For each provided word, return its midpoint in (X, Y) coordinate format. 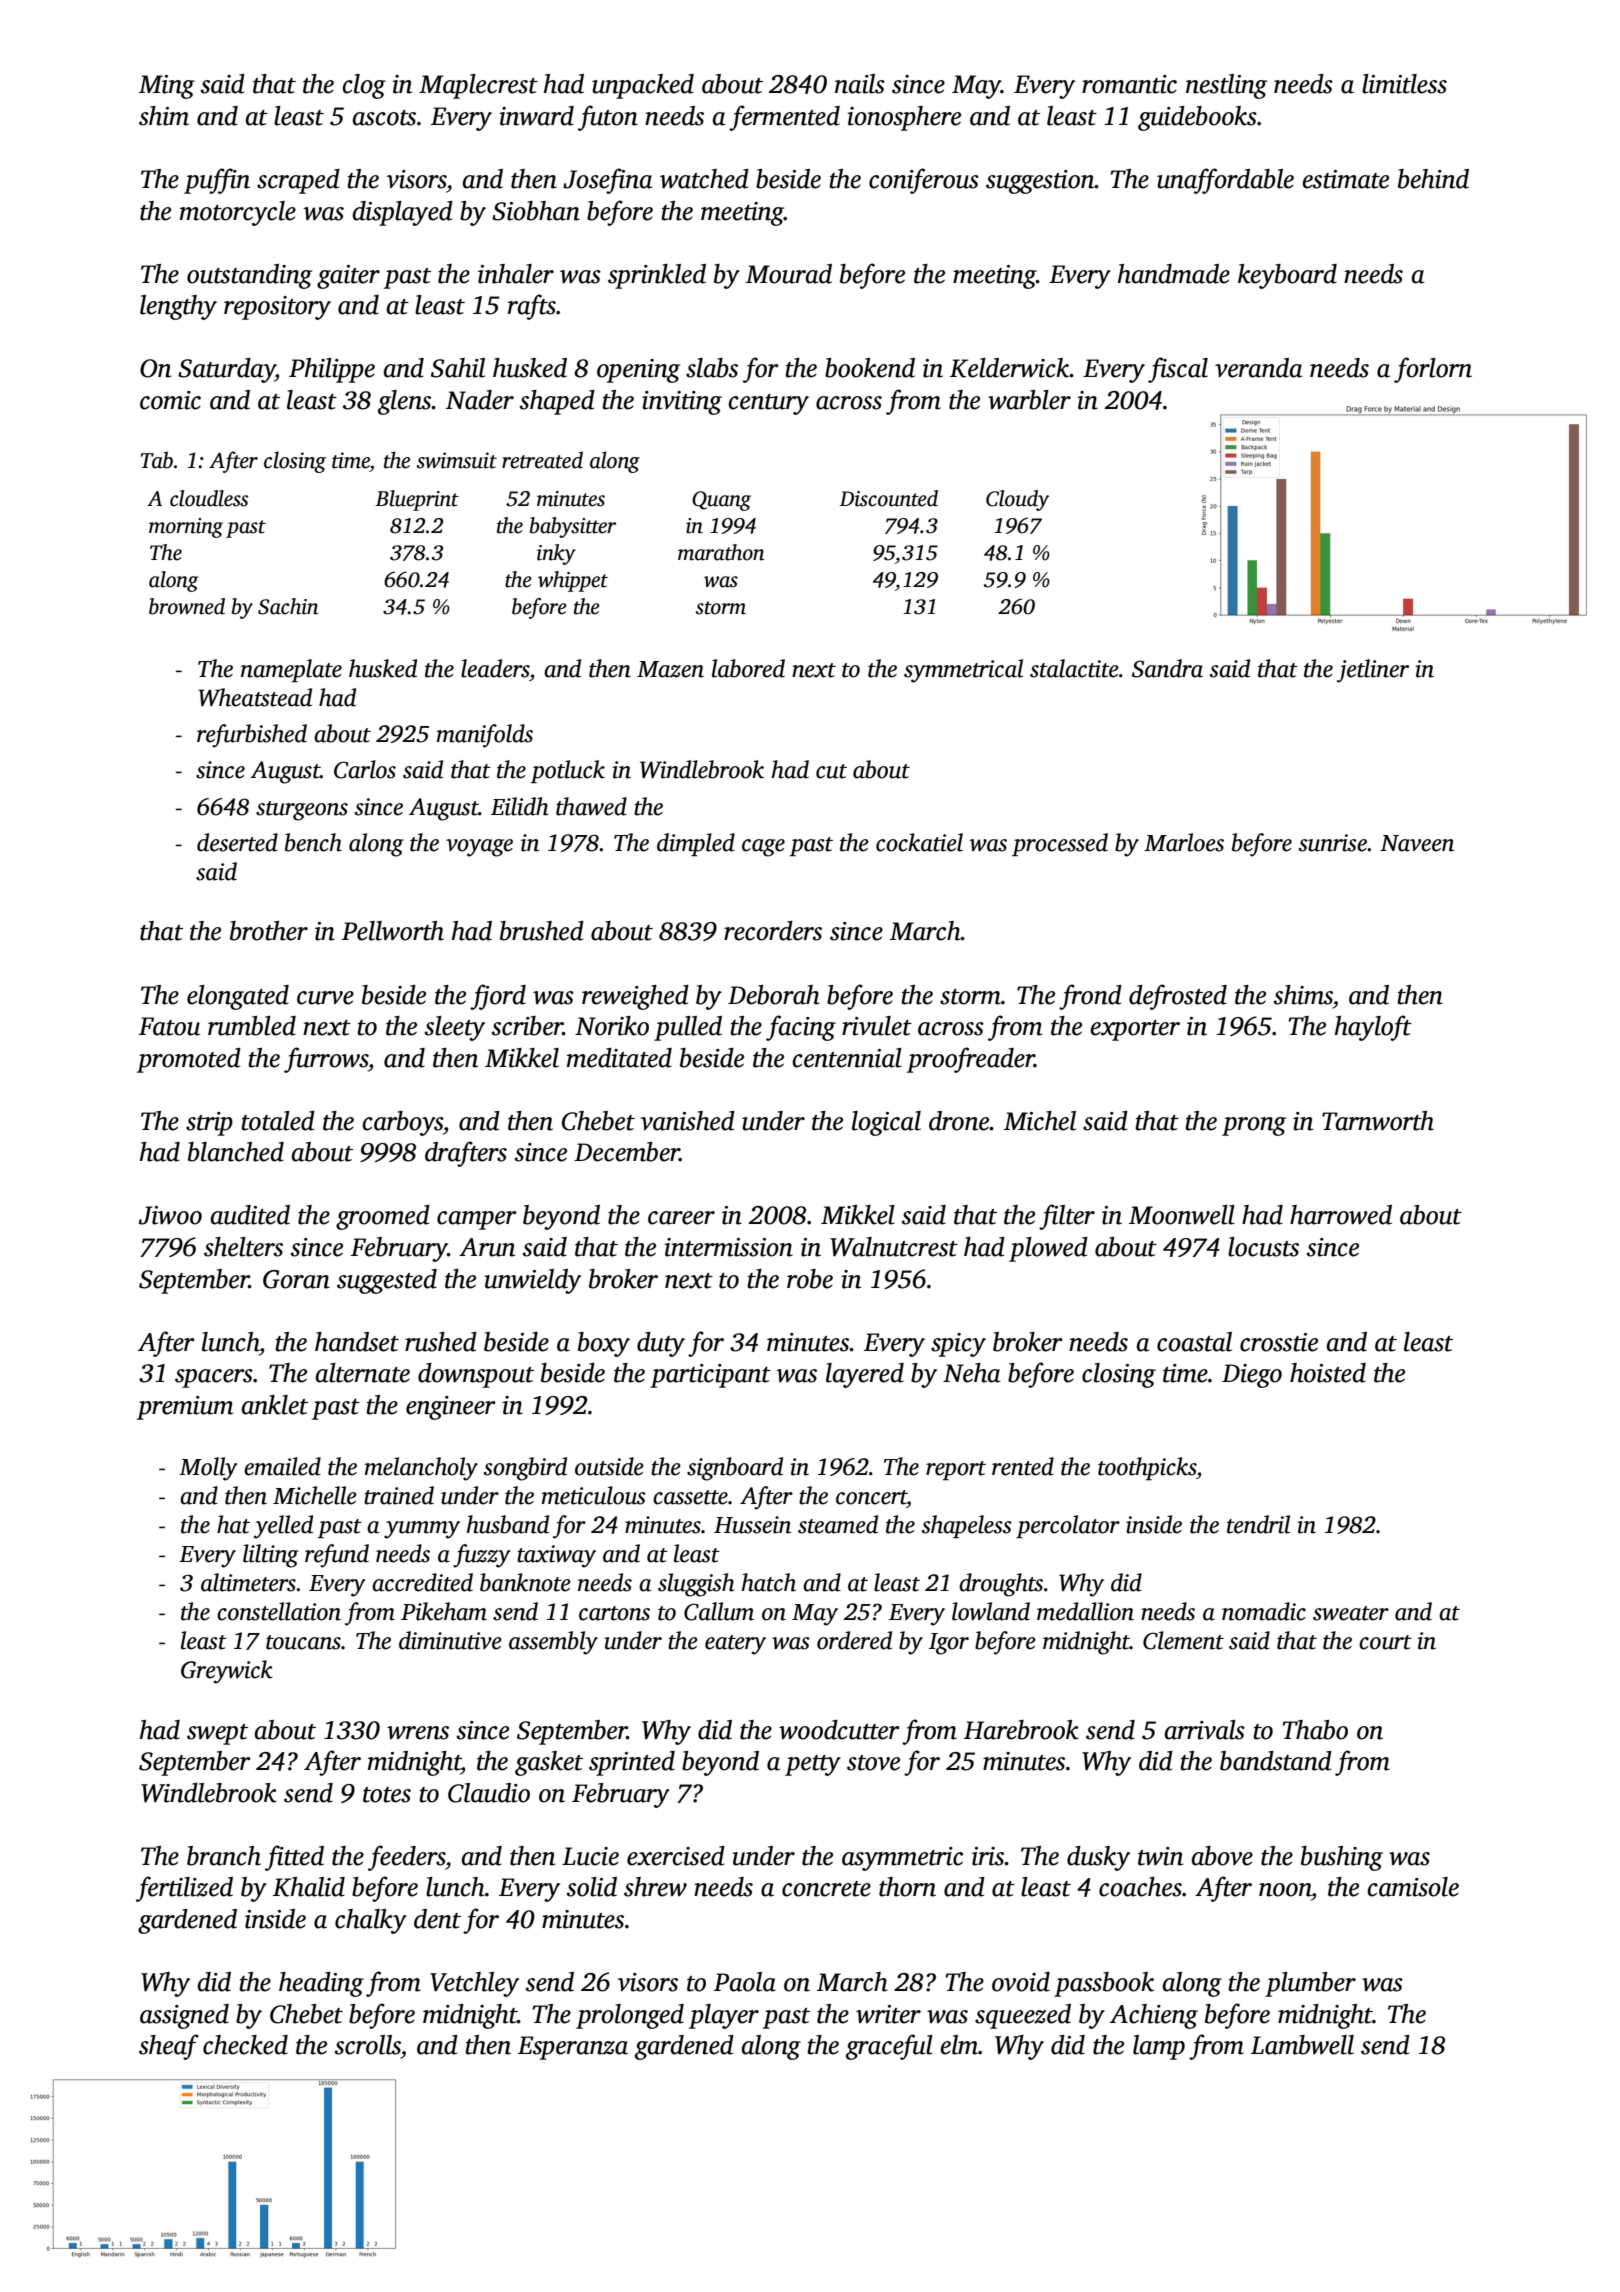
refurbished (252, 736)
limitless (1404, 84)
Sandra (1167, 668)
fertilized (184, 1889)
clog (364, 86)
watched (704, 179)
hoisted (1328, 1373)
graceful (889, 2047)
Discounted (888, 498)
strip (209, 1124)
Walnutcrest (894, 1247)
